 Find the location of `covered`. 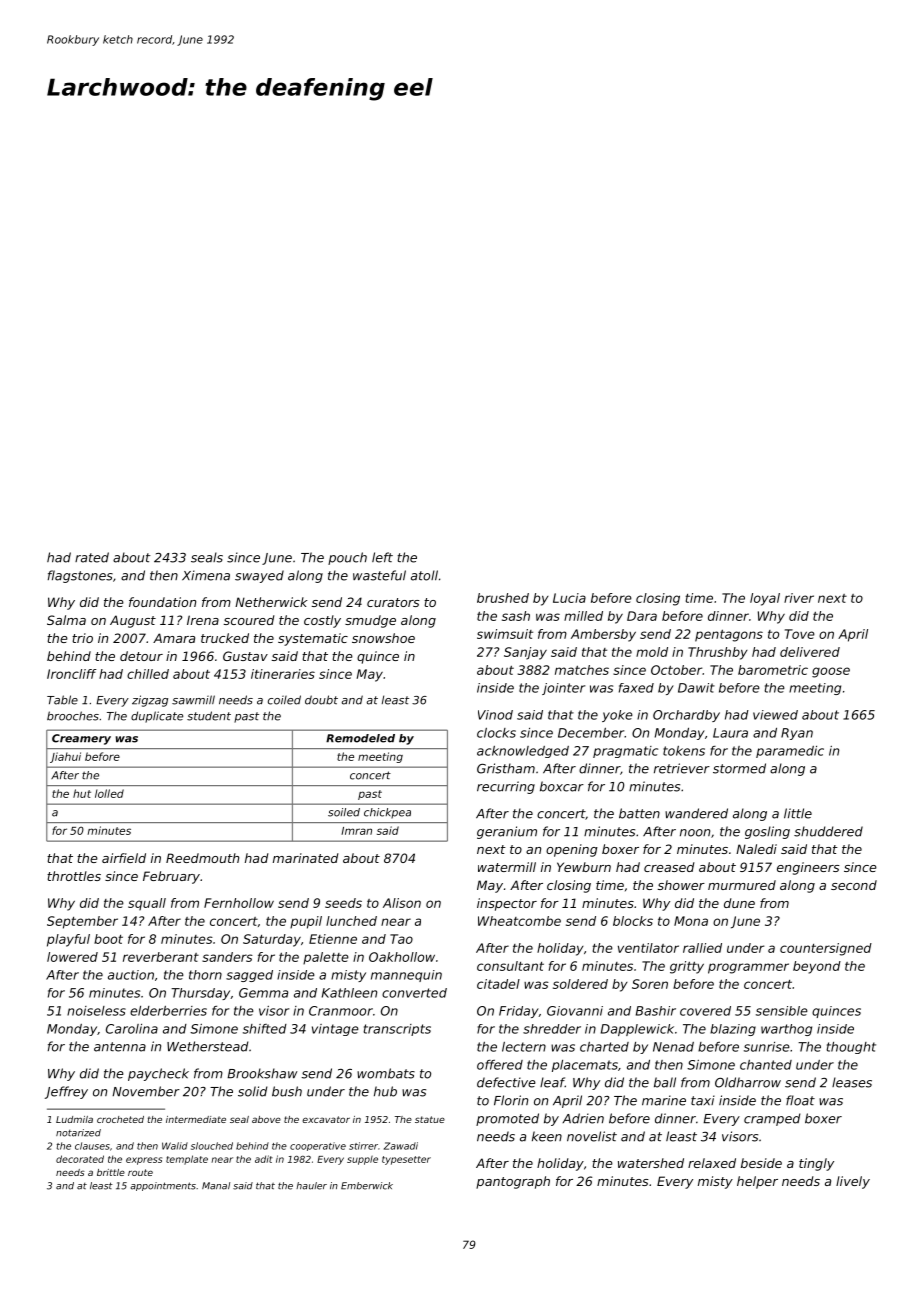

covered is located at coordinates (705, 1011).
